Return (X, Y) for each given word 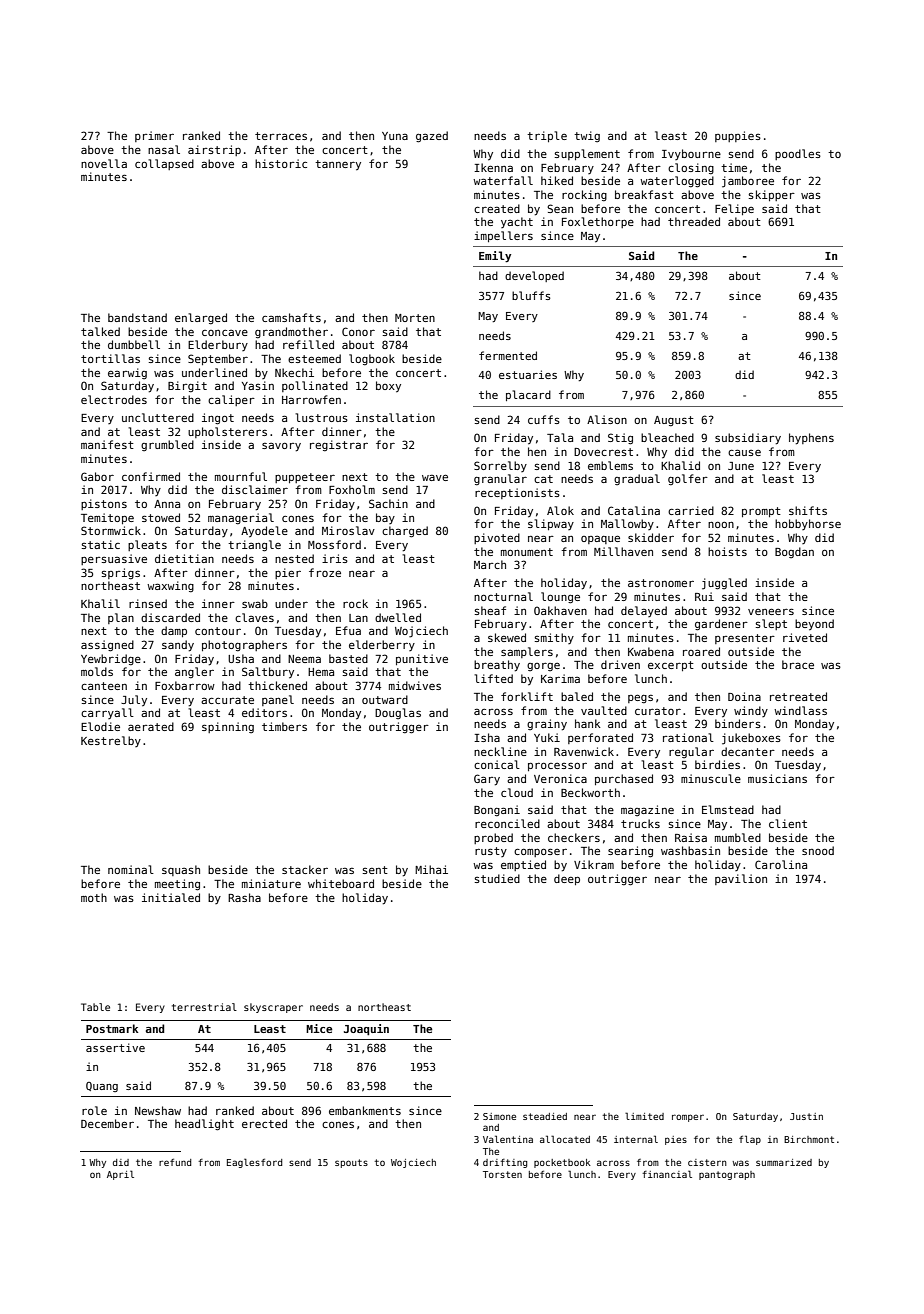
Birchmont (809, 1139)
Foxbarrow (185, 685)
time (734, 167)
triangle (254, 546)
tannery (338, 165)
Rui (704, 596)
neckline (500, 751)
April (120, 1175)
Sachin (388, 503)
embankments (365, 1110)
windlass (800, 710)
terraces (281, 136)
